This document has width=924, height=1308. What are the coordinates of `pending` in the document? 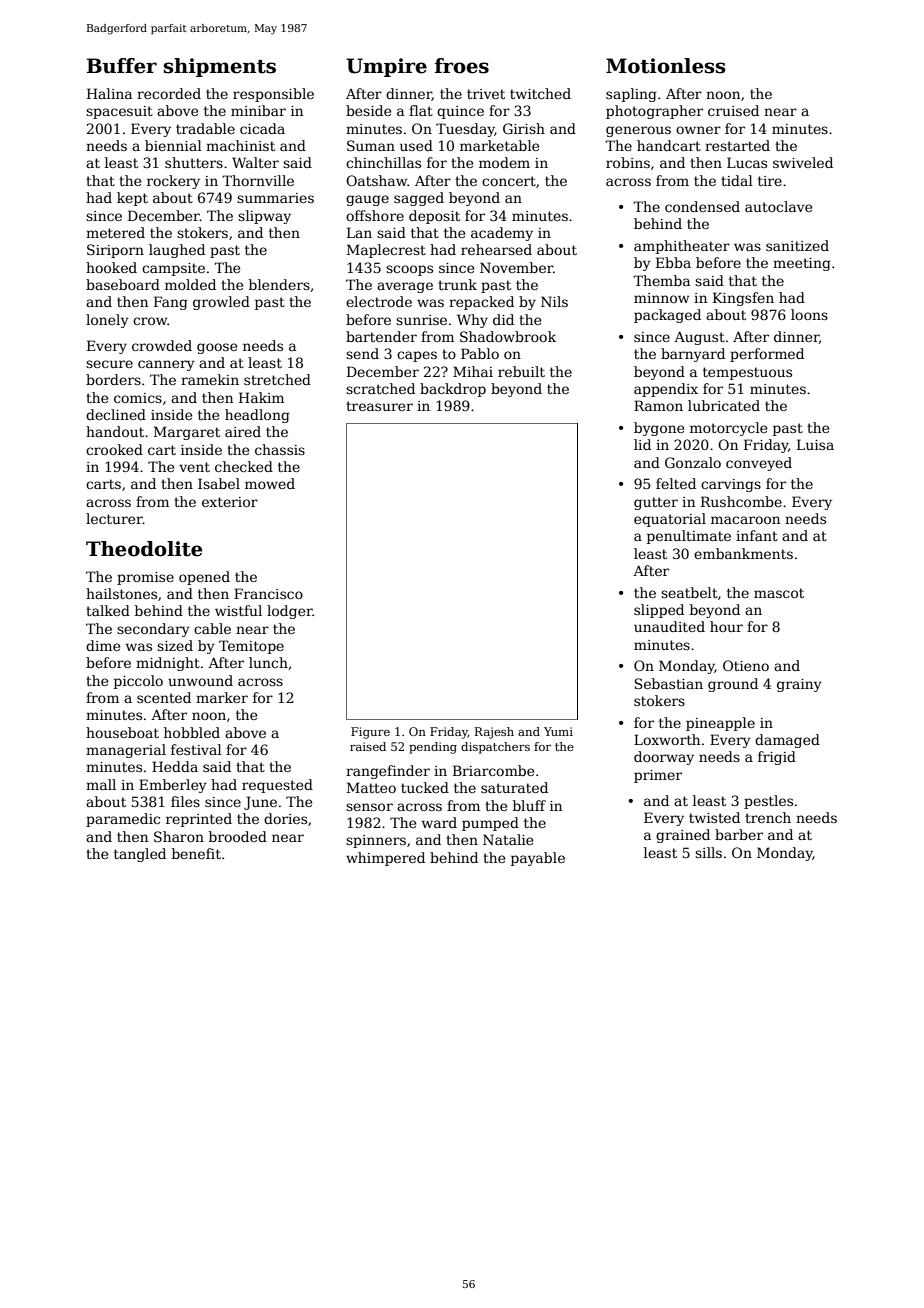 It's located at (433, 748).
